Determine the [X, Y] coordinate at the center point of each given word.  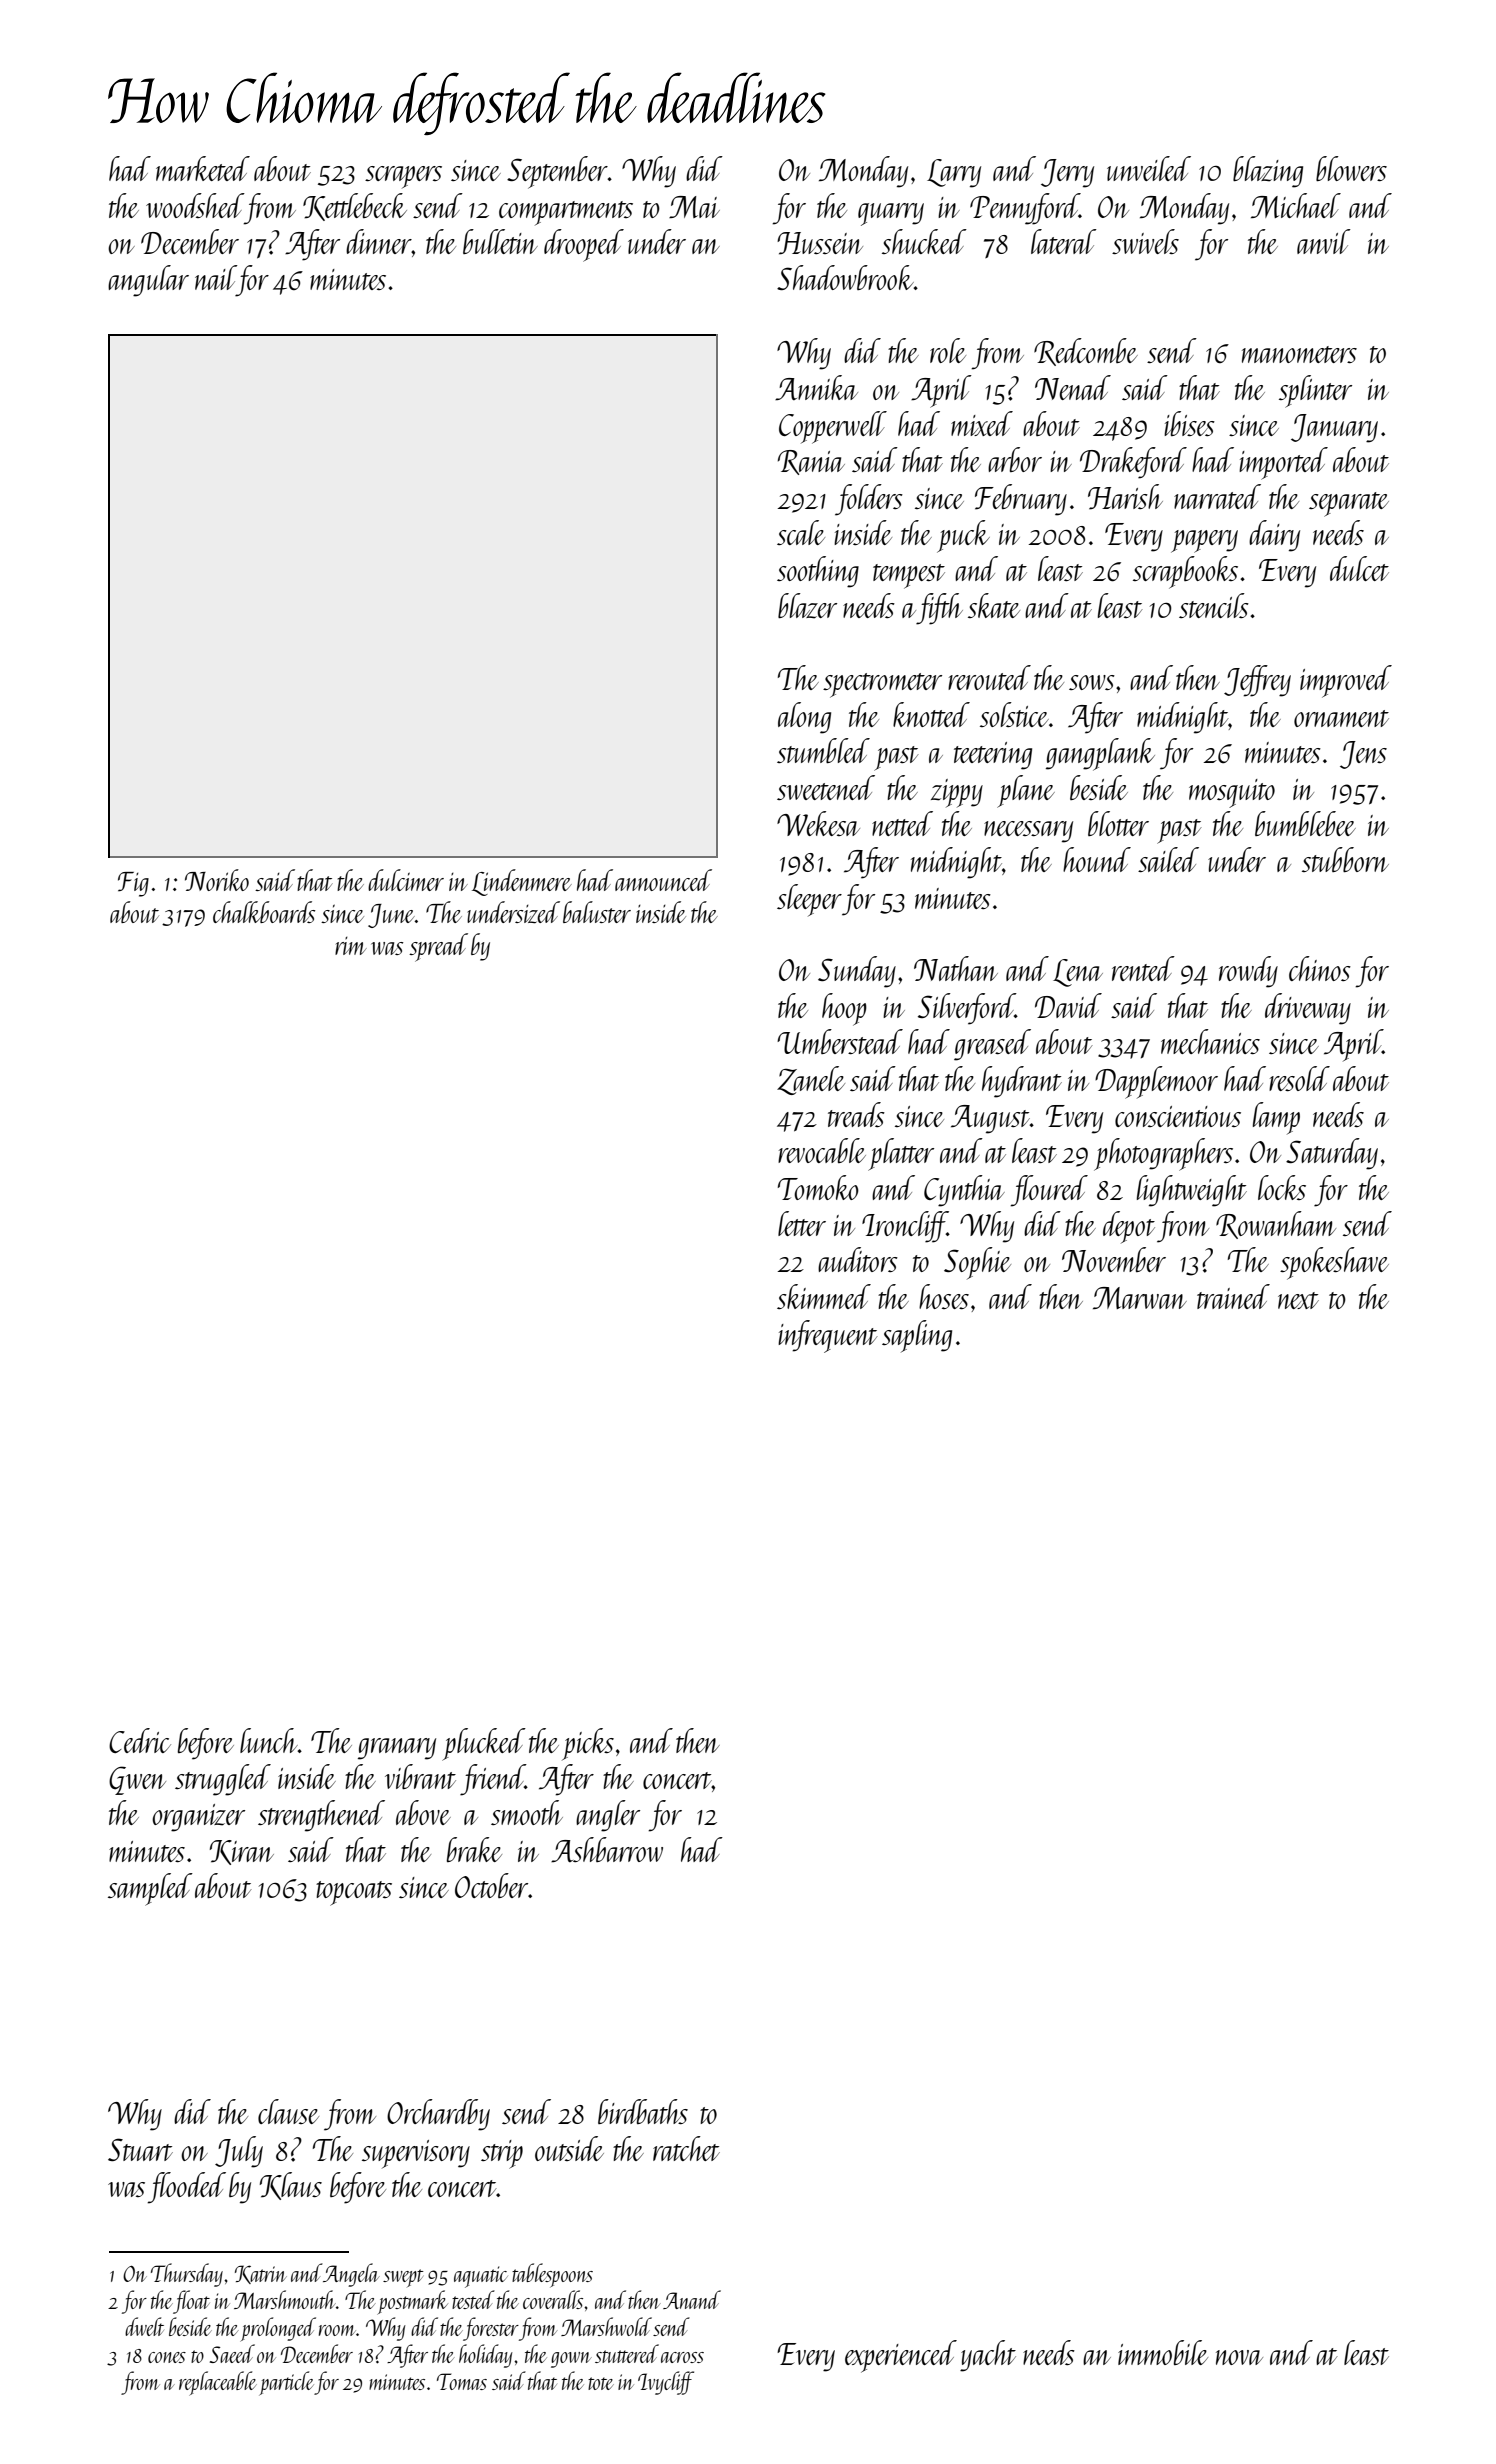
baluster [597, 912]
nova [1239, 2357]
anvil [1324, 241]
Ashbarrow [607, 1850]
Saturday [1332, 1154]
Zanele [811, 1080]
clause [288, 2111]
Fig [133, 884]
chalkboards [264, 912]
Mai [694, 207]
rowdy [1248, 972]
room [337, 2330]
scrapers [403, 177]
